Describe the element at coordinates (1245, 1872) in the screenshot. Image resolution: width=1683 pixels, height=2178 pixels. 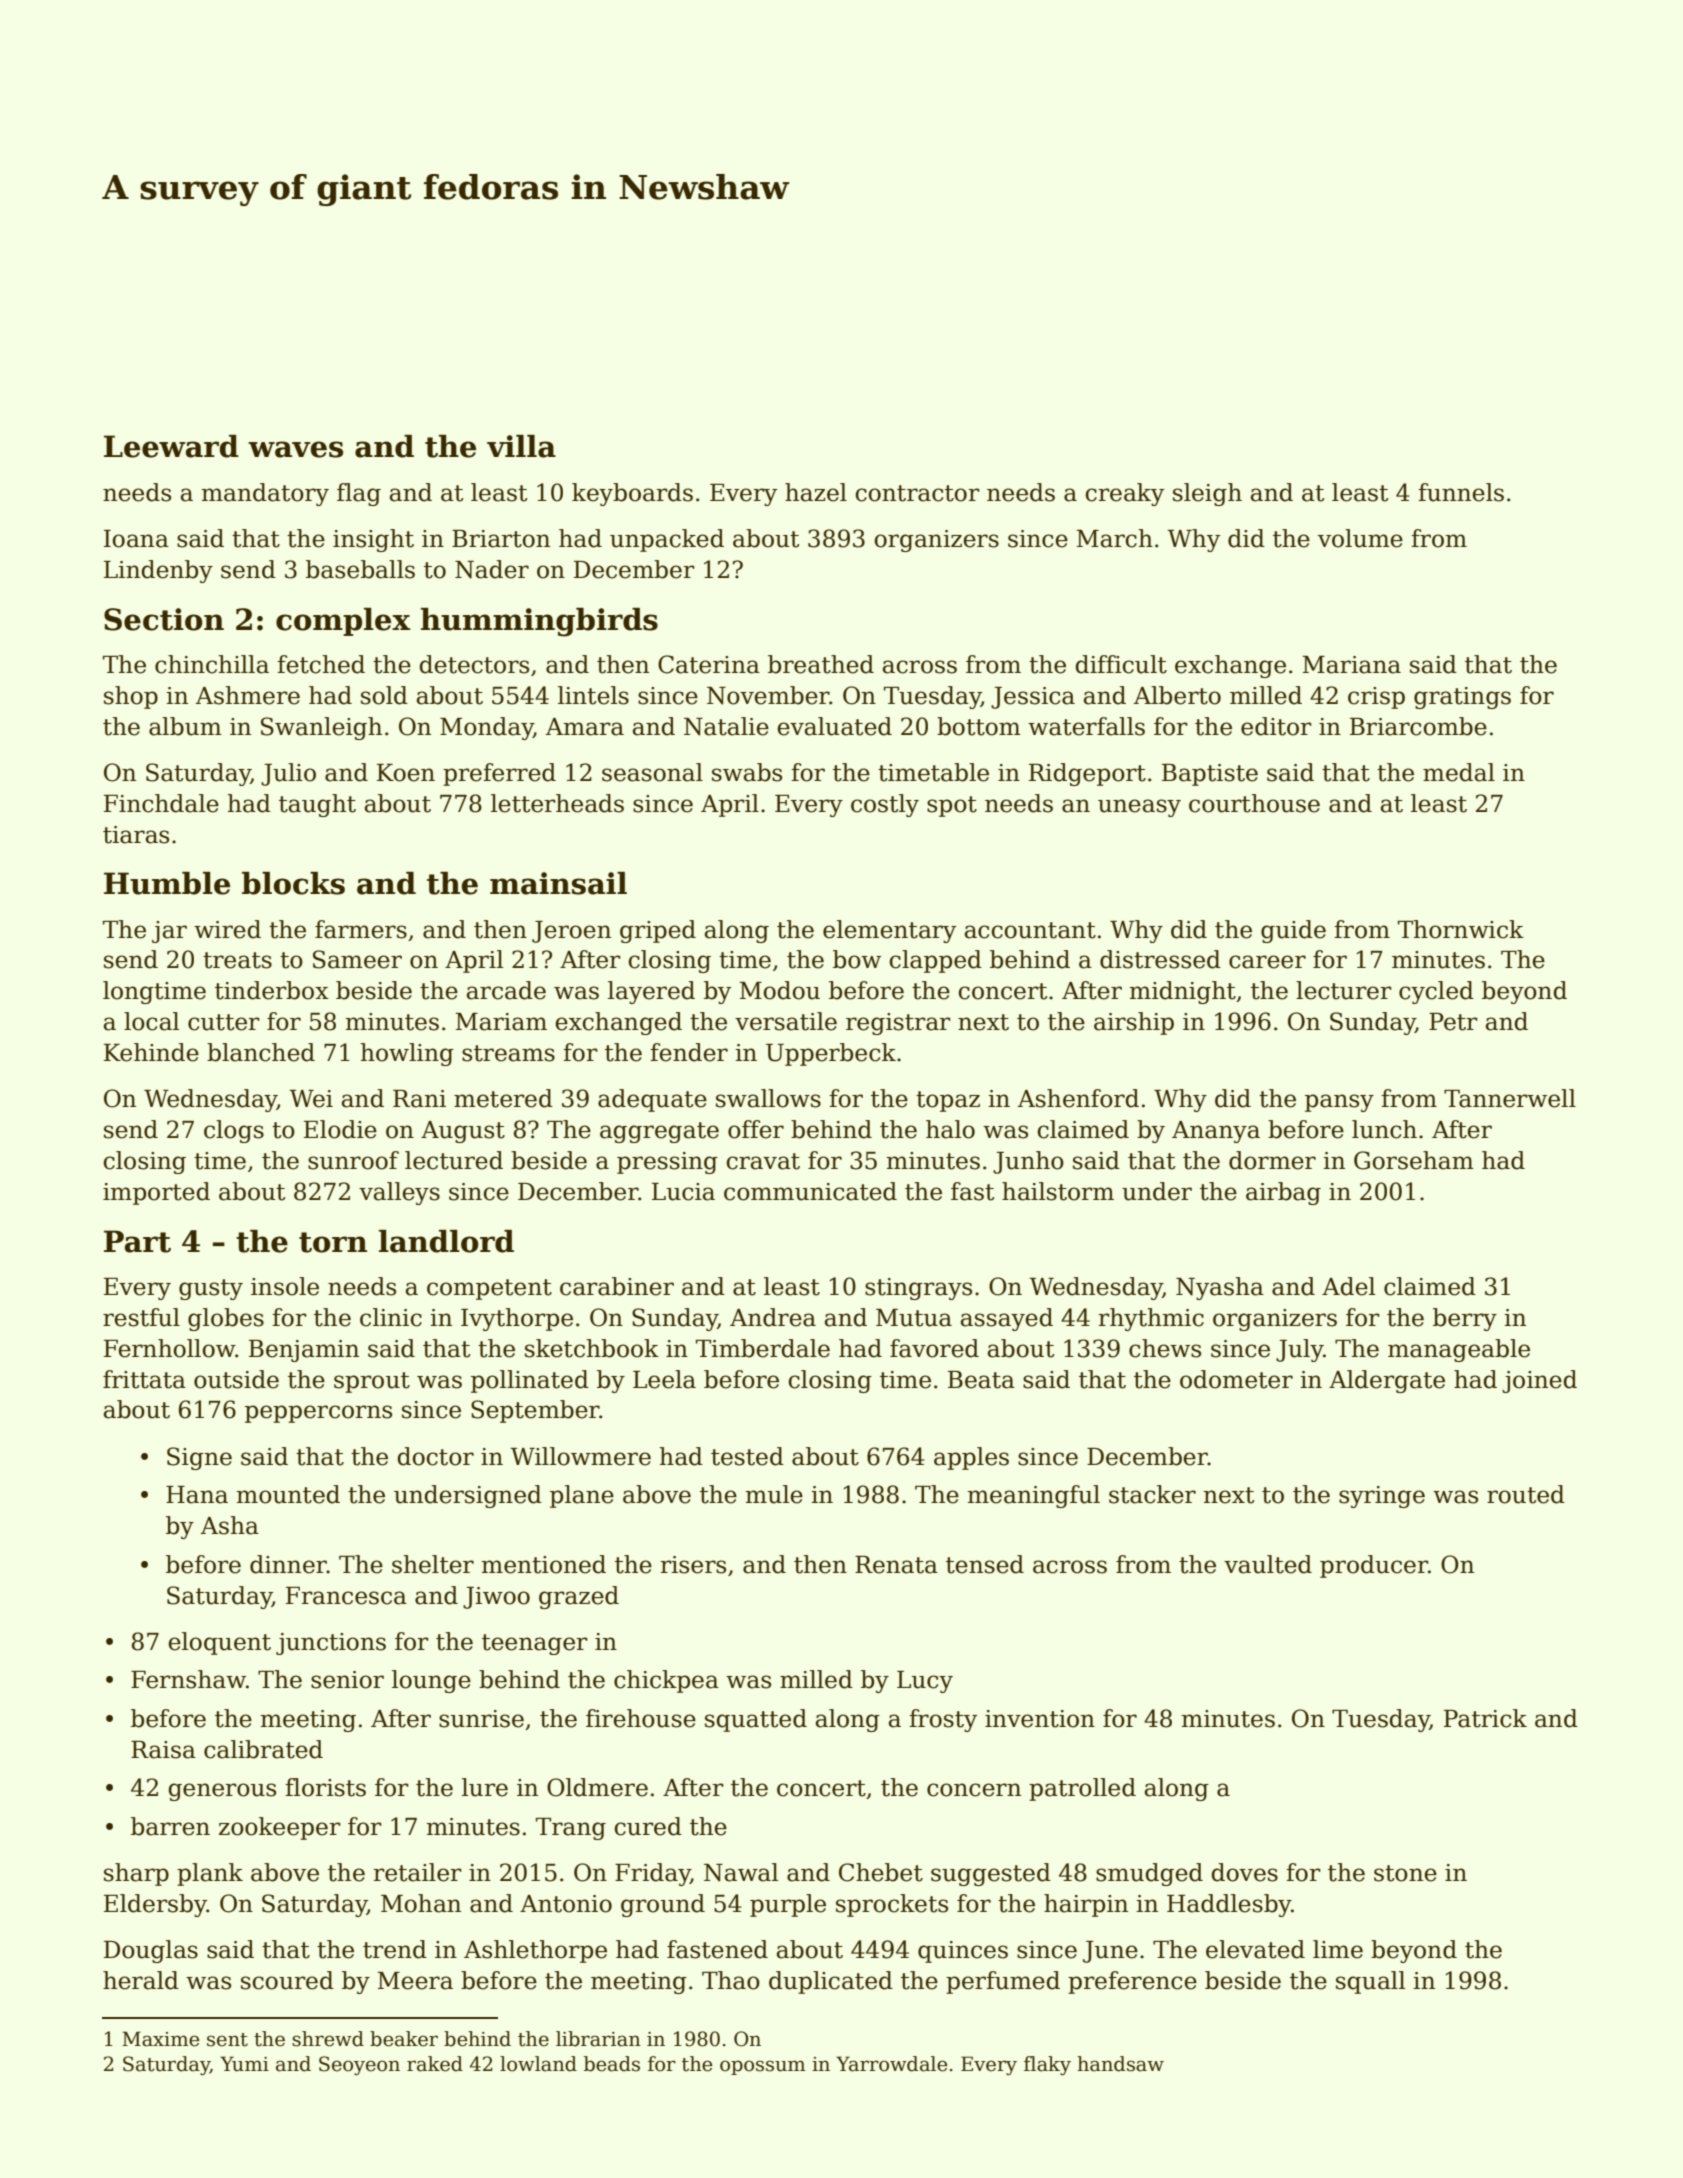
I see `doves` at that location.
